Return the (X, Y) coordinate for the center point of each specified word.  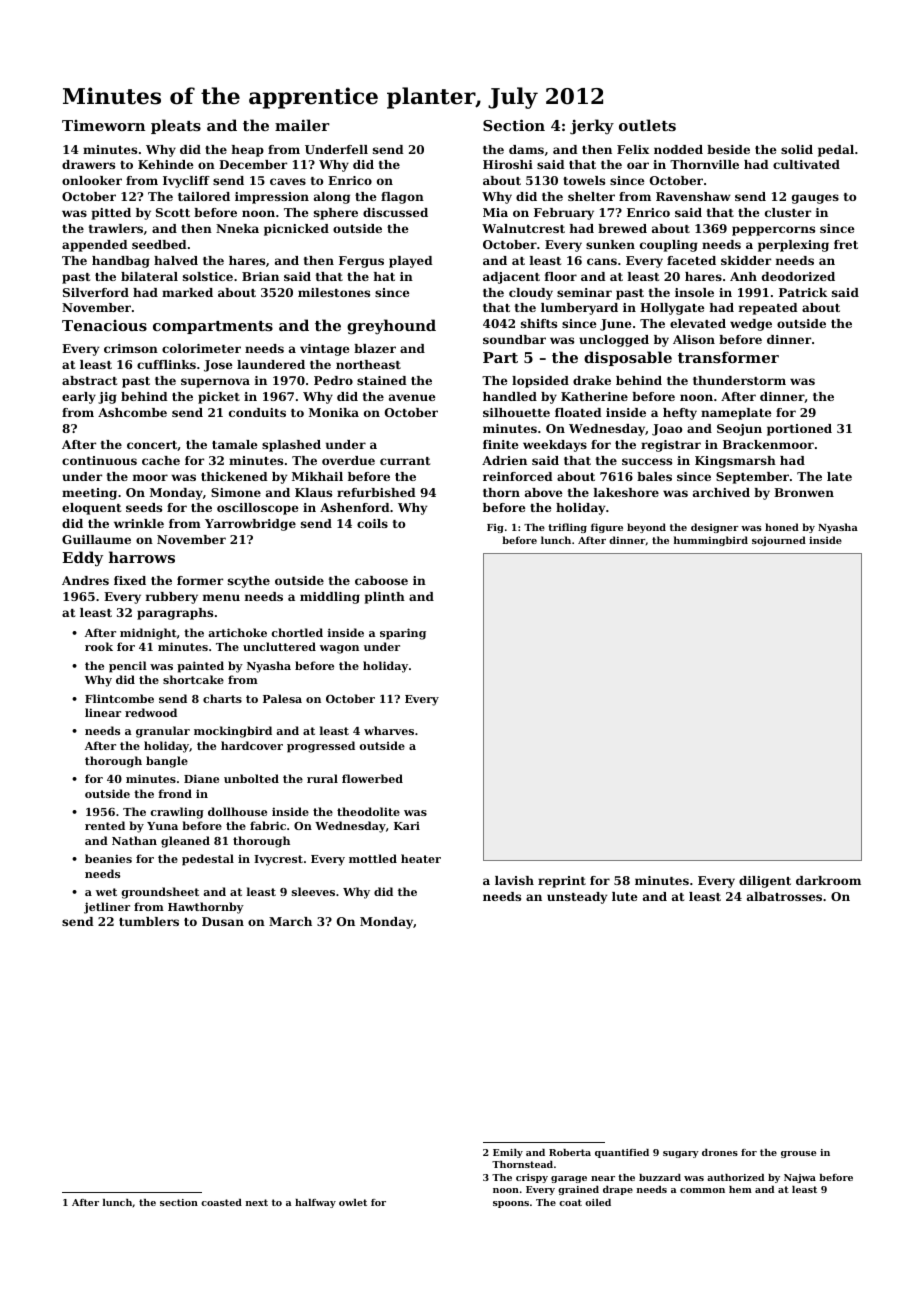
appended (95, 246)
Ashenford (355, 507)
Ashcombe (132, 412)
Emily (508, 1153)
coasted (221, 1202)
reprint (562, 882)
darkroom (828, 880)
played (411, 262)
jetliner (107, 908)
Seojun (739, 430)
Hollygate (672, 309)
